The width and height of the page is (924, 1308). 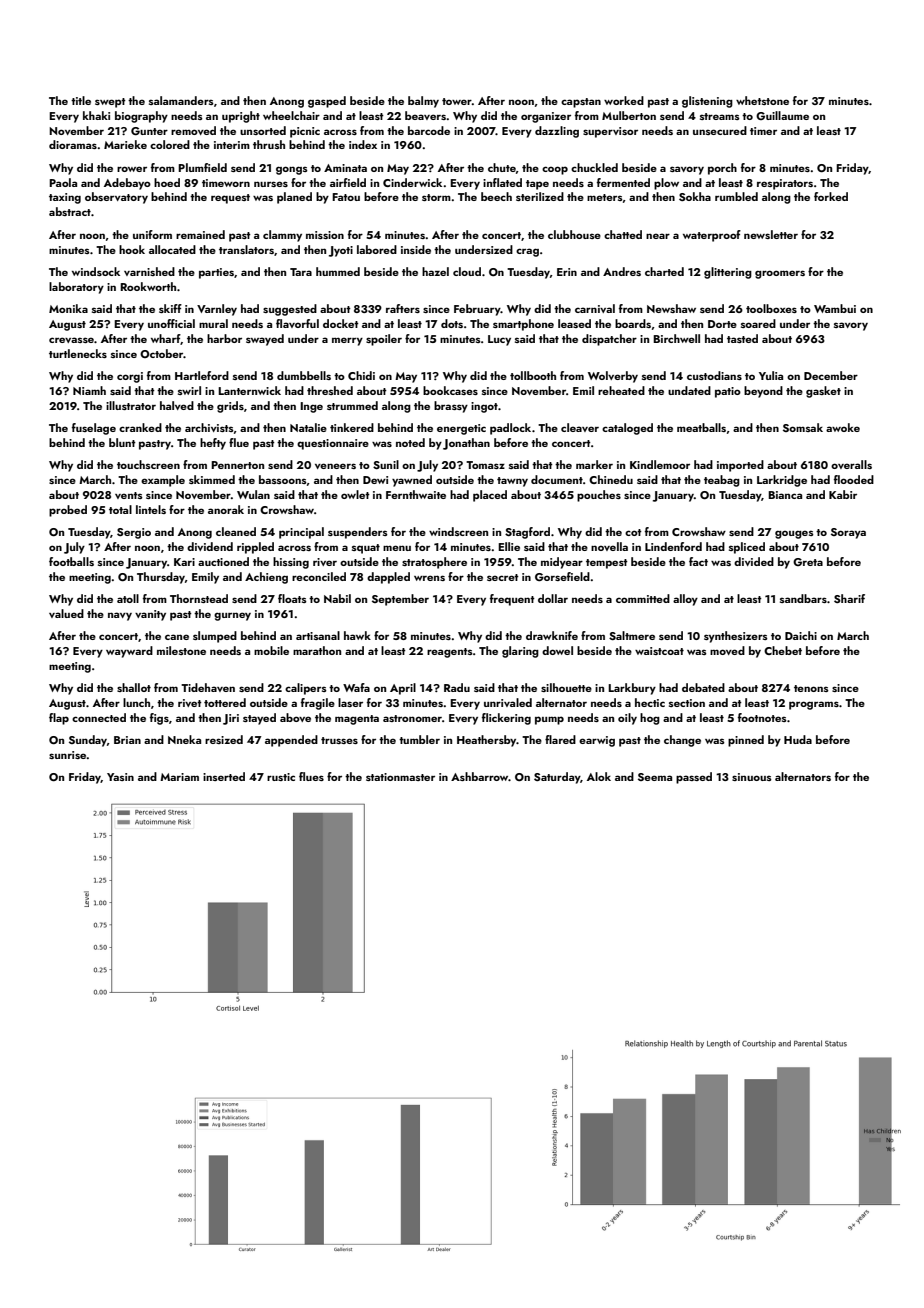 What do you see at coordinates (762, 100) in the page?
I see `whetstone` at bounding box center [762, 100].
